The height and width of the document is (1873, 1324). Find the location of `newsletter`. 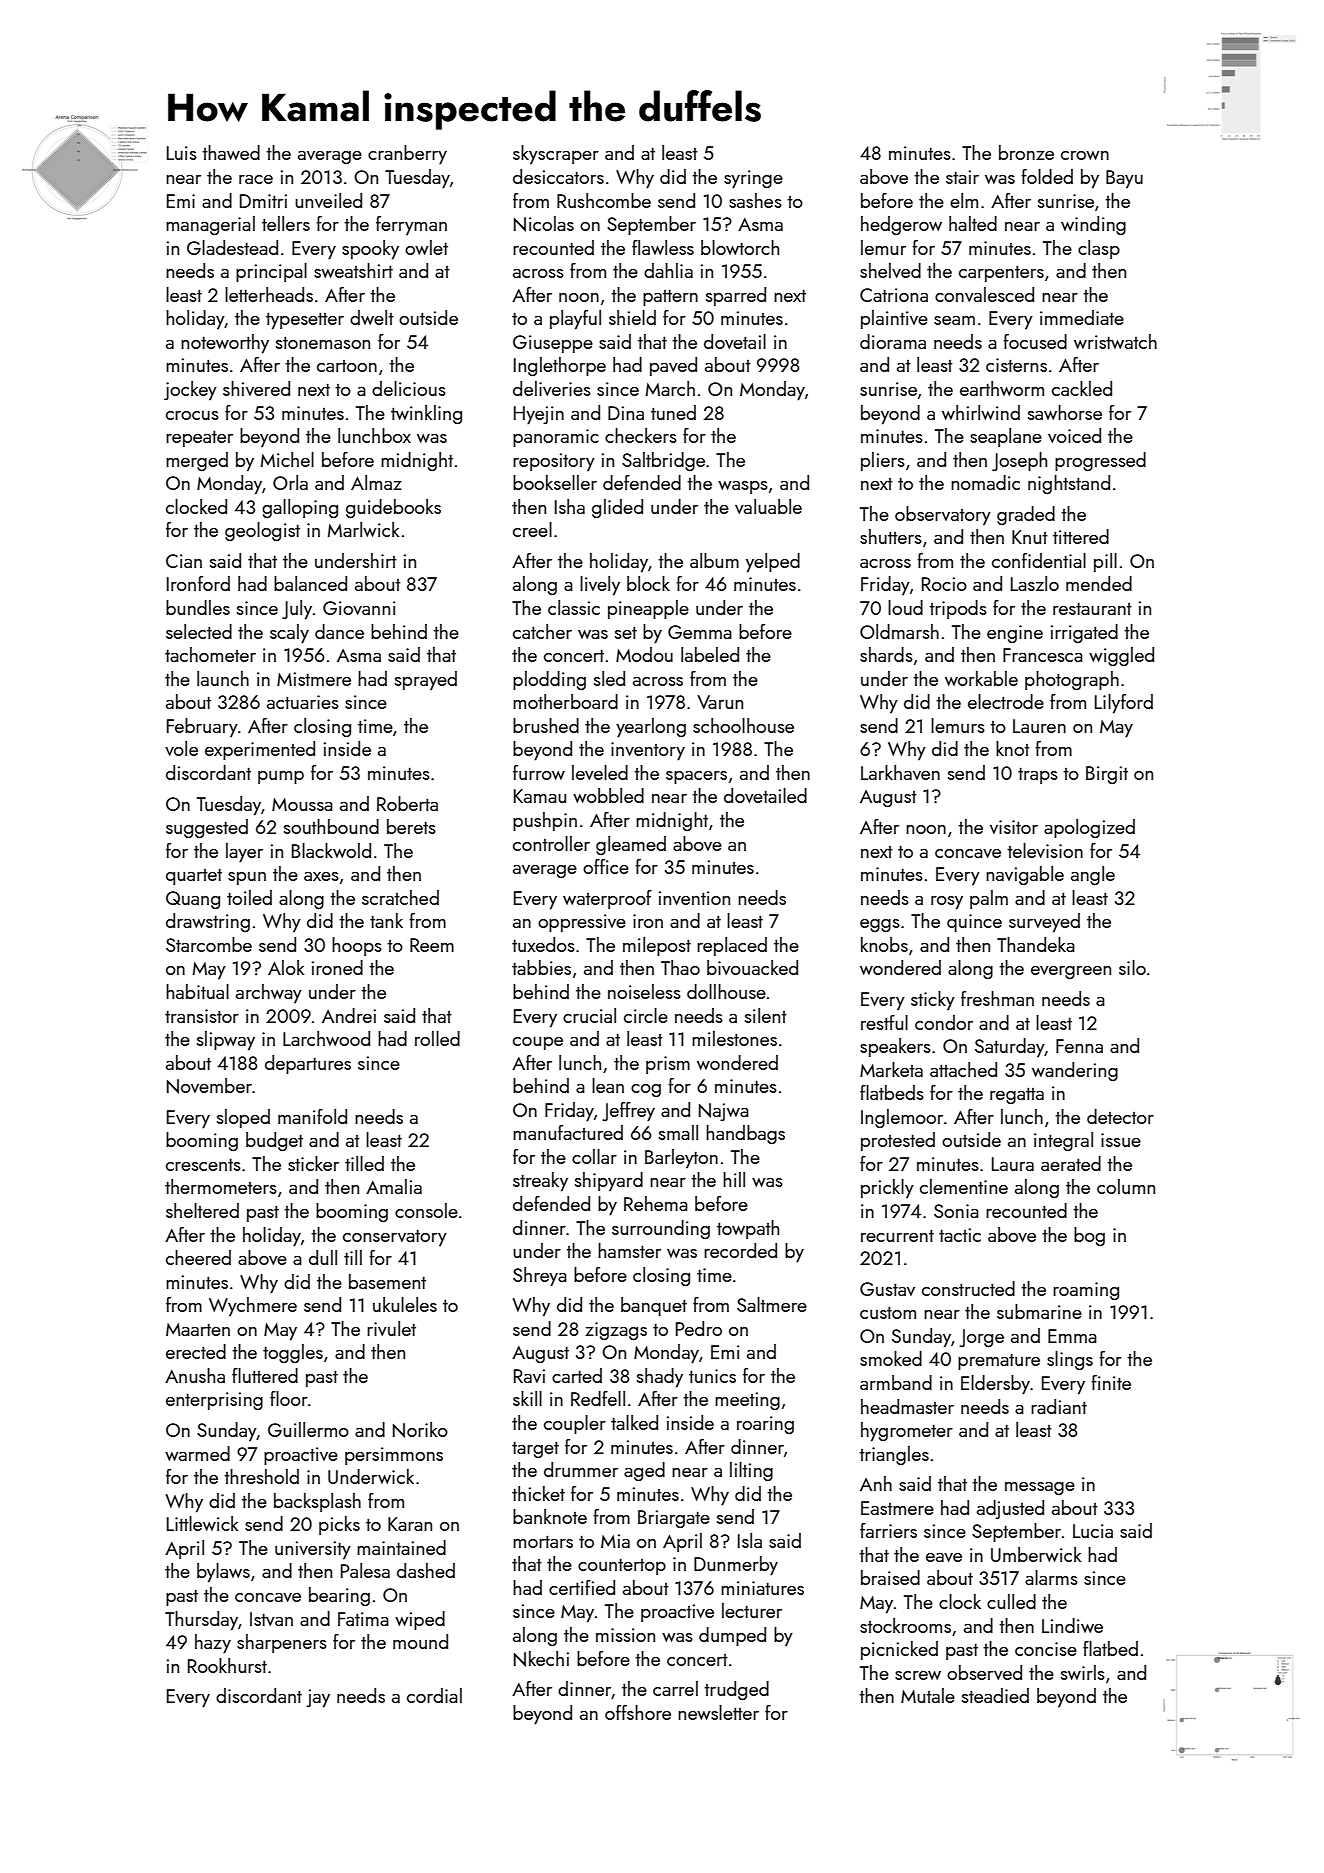

newsletter is located at coordinates (718, 1712).
